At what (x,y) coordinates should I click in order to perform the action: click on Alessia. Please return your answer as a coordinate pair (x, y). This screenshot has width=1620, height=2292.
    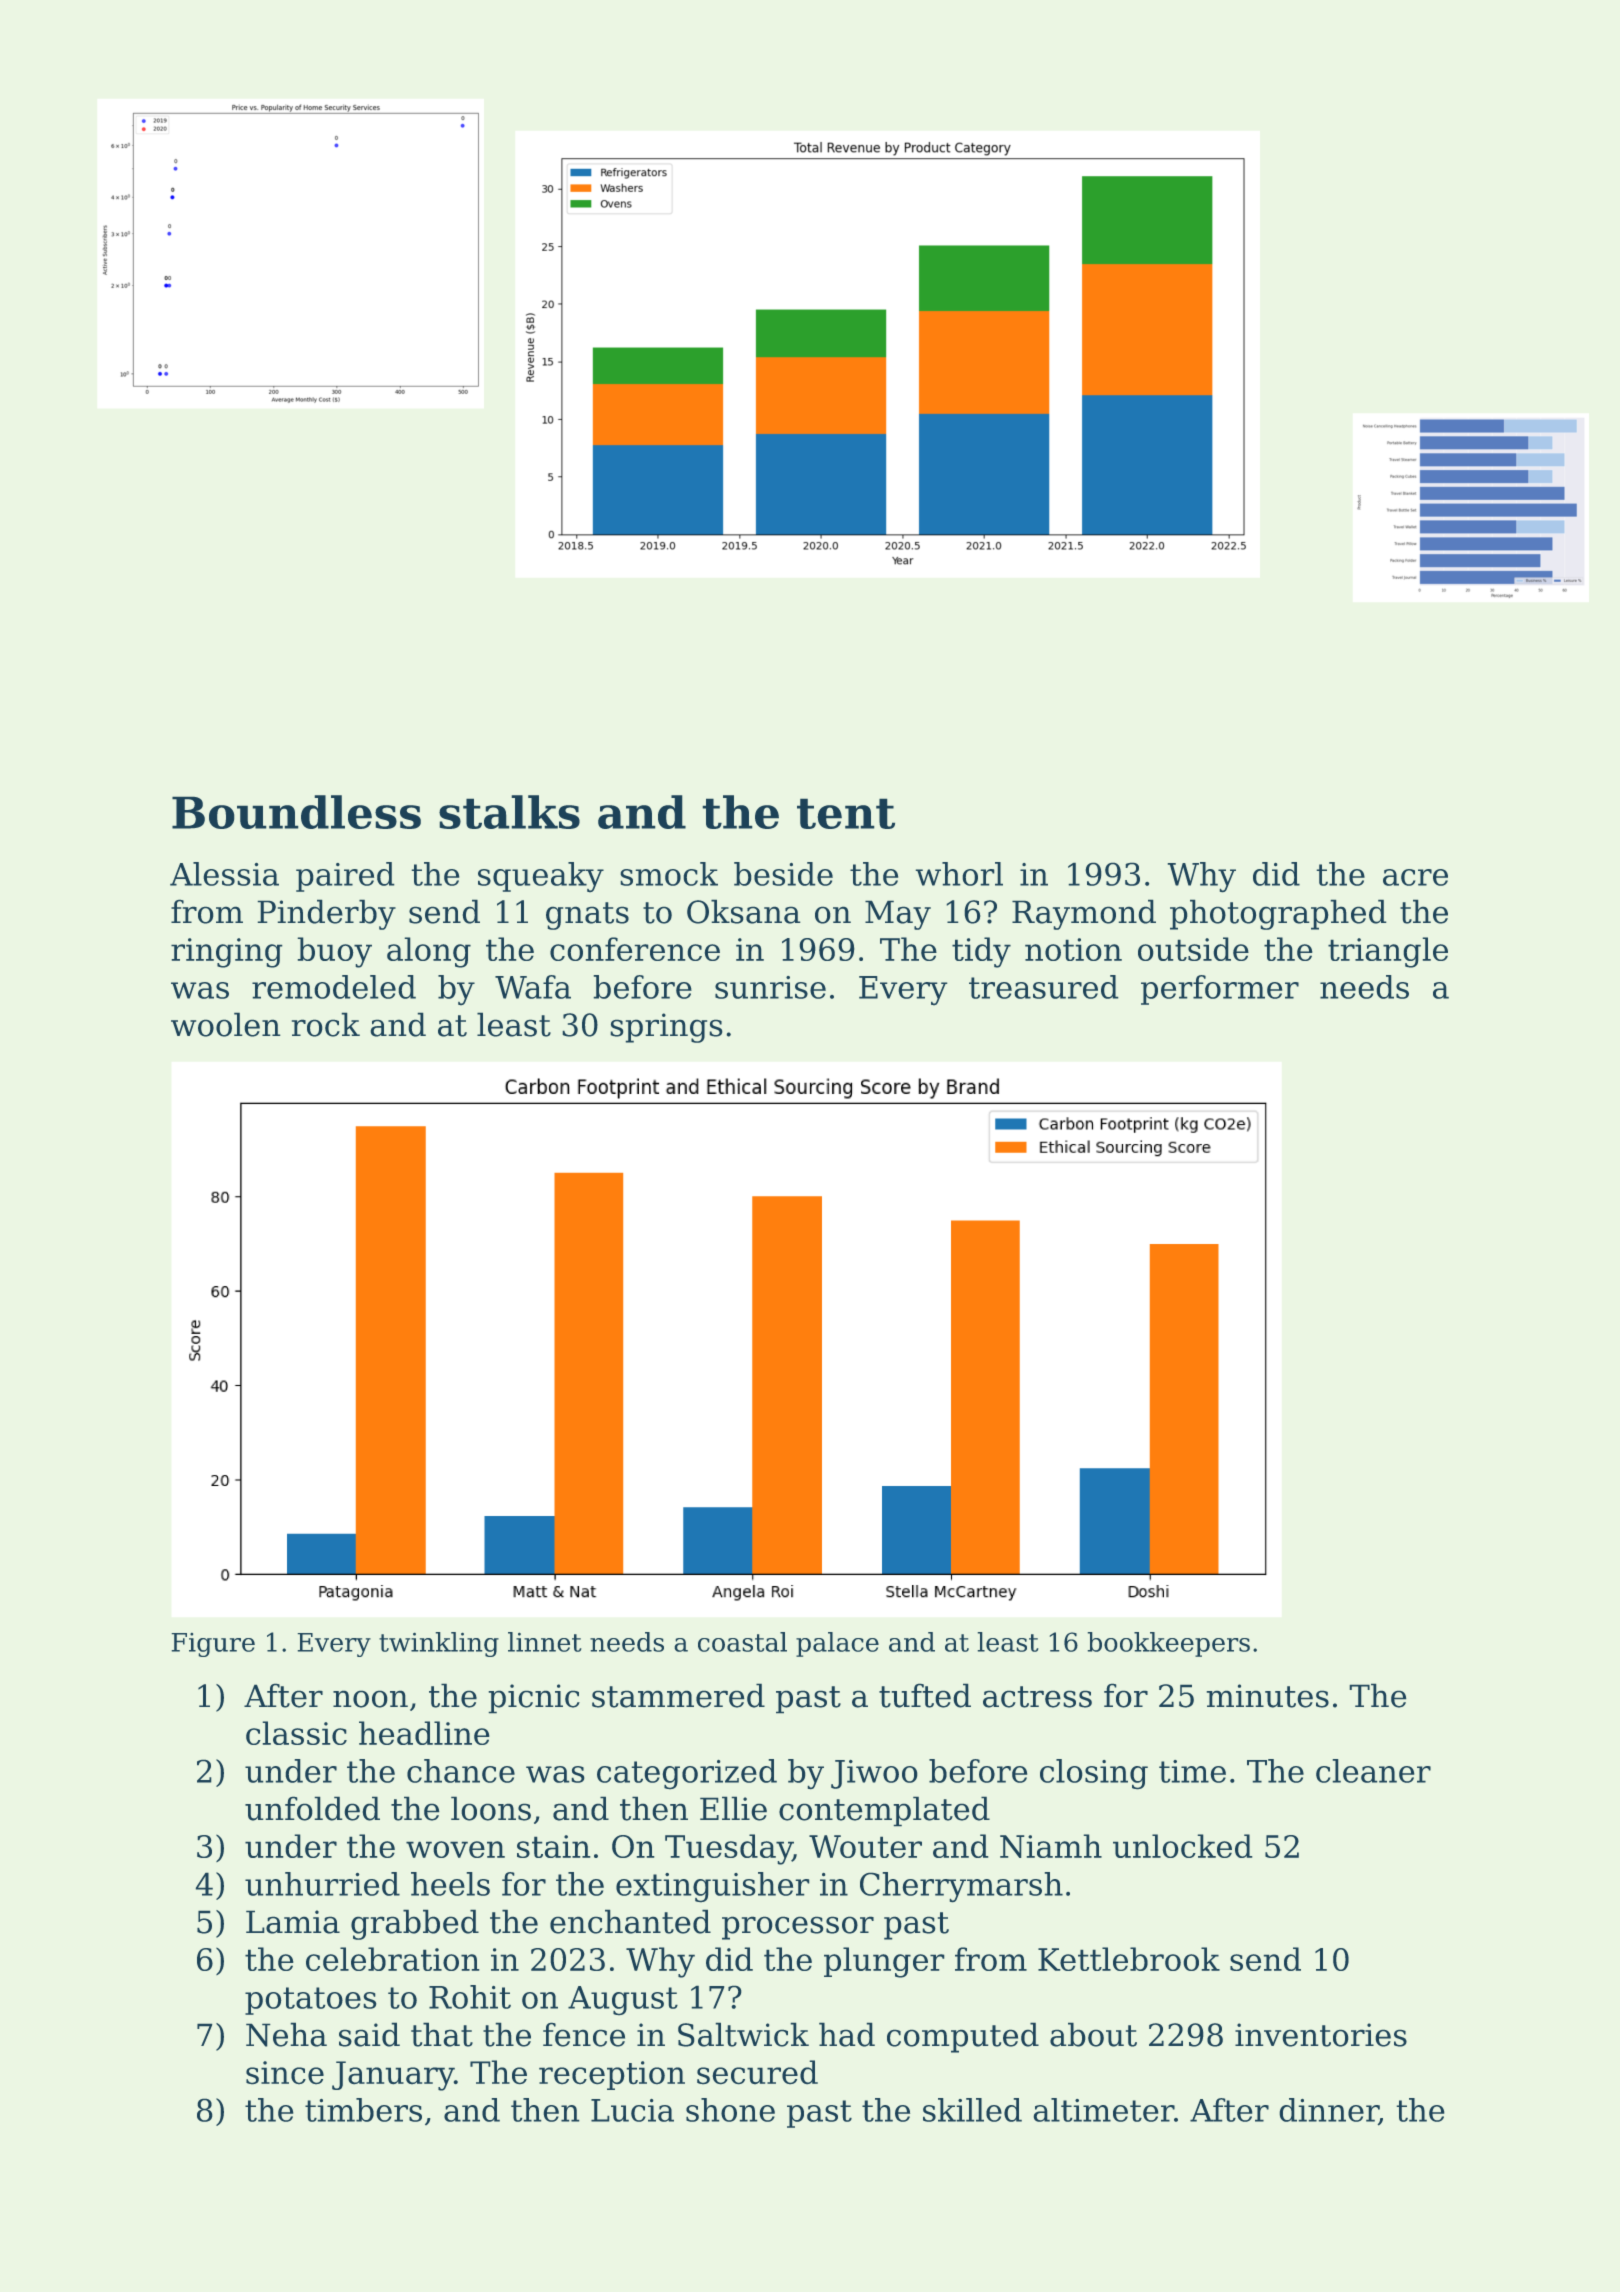
    Looking at the image, I should click on (224, 874).
